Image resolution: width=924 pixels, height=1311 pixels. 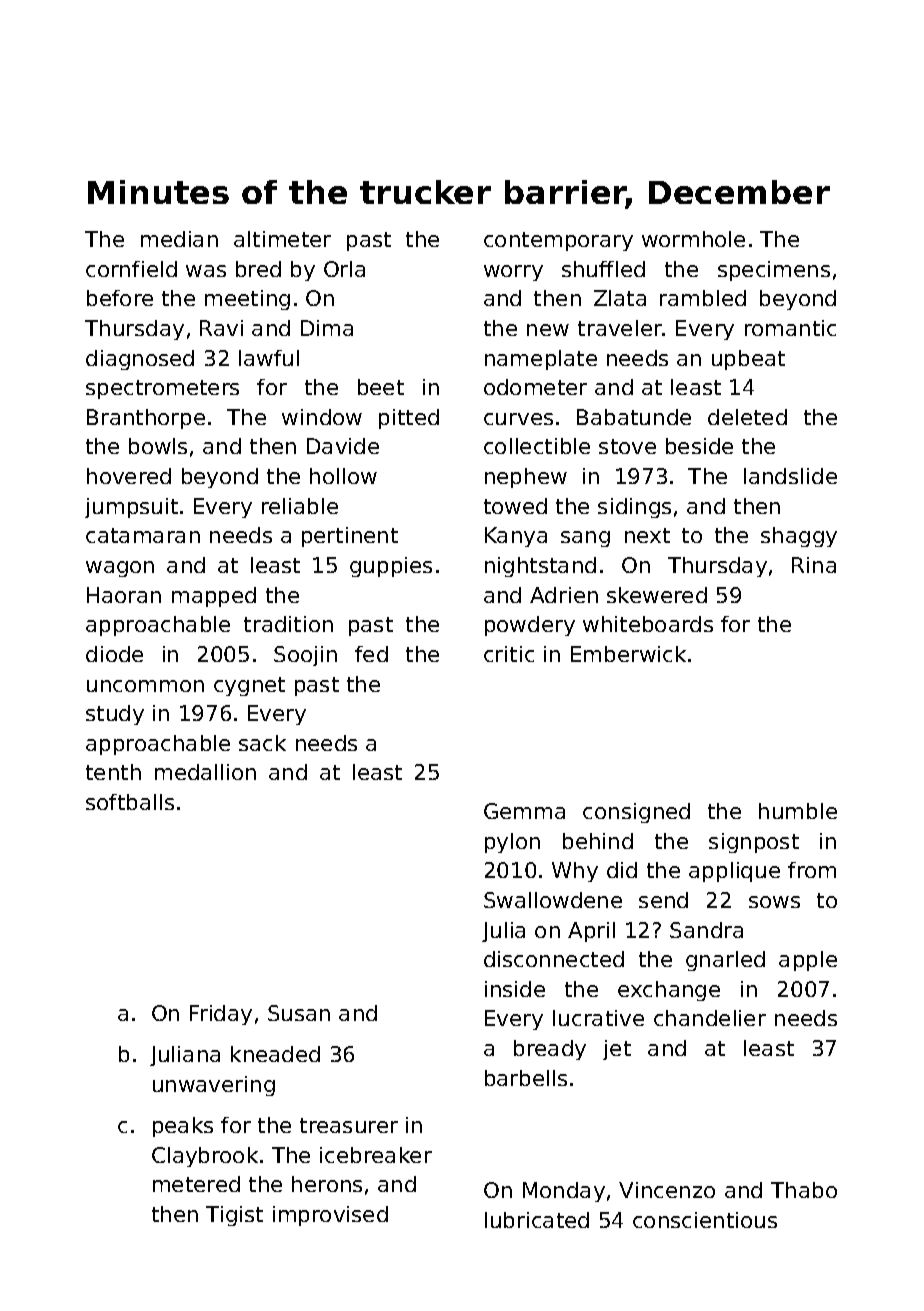 What do you see at coordinates (205, 772) in the screenshot?
I see `medallion` at bounding box center [205, 772].
